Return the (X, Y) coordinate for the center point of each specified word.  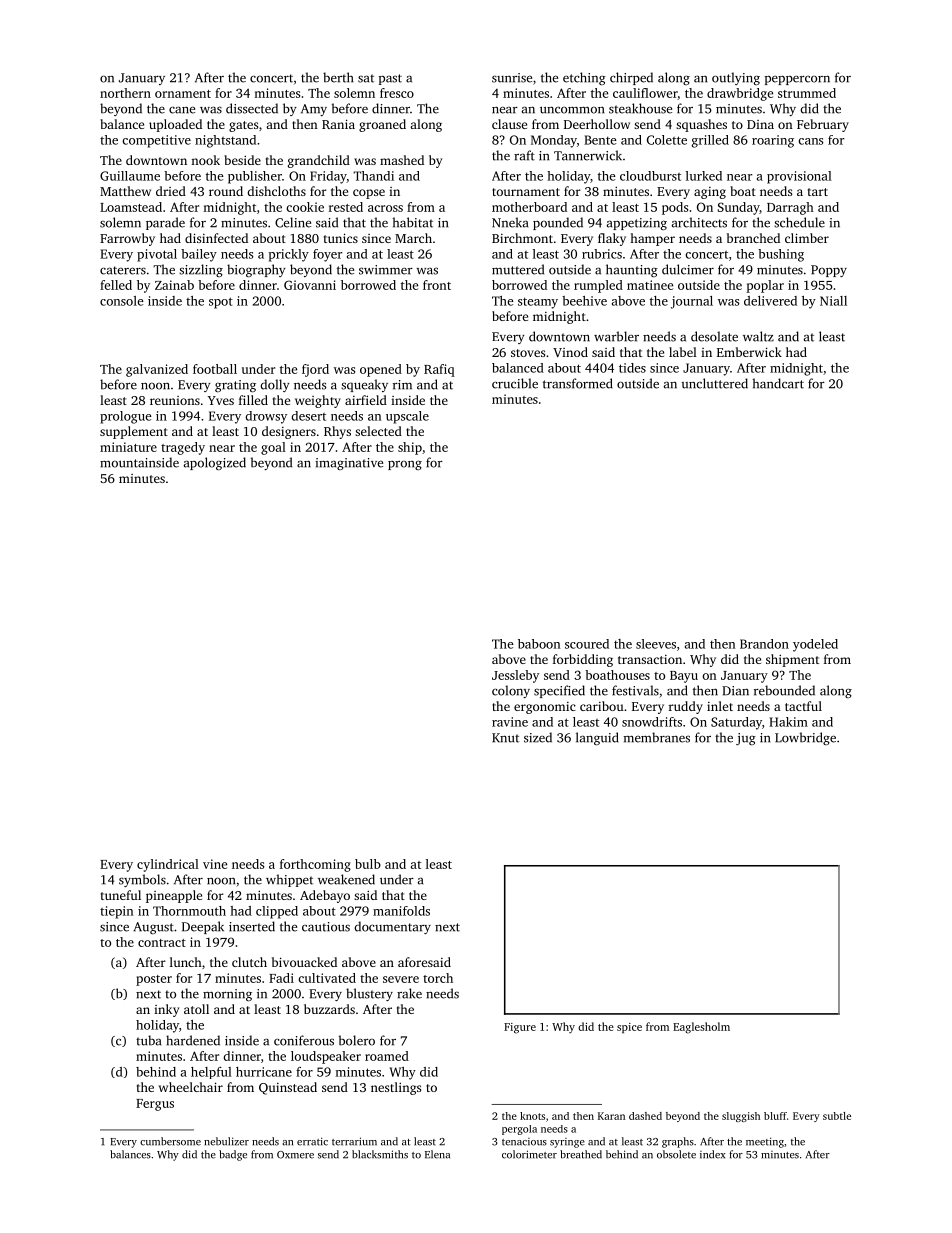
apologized (215, 464)
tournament (526, 192)
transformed (578, 383)
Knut (505, 738)
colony (511, 691)
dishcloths (277, 191)
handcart (778, 383)
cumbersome (170, 1141)
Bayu (684, 677)
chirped (631, 78)
